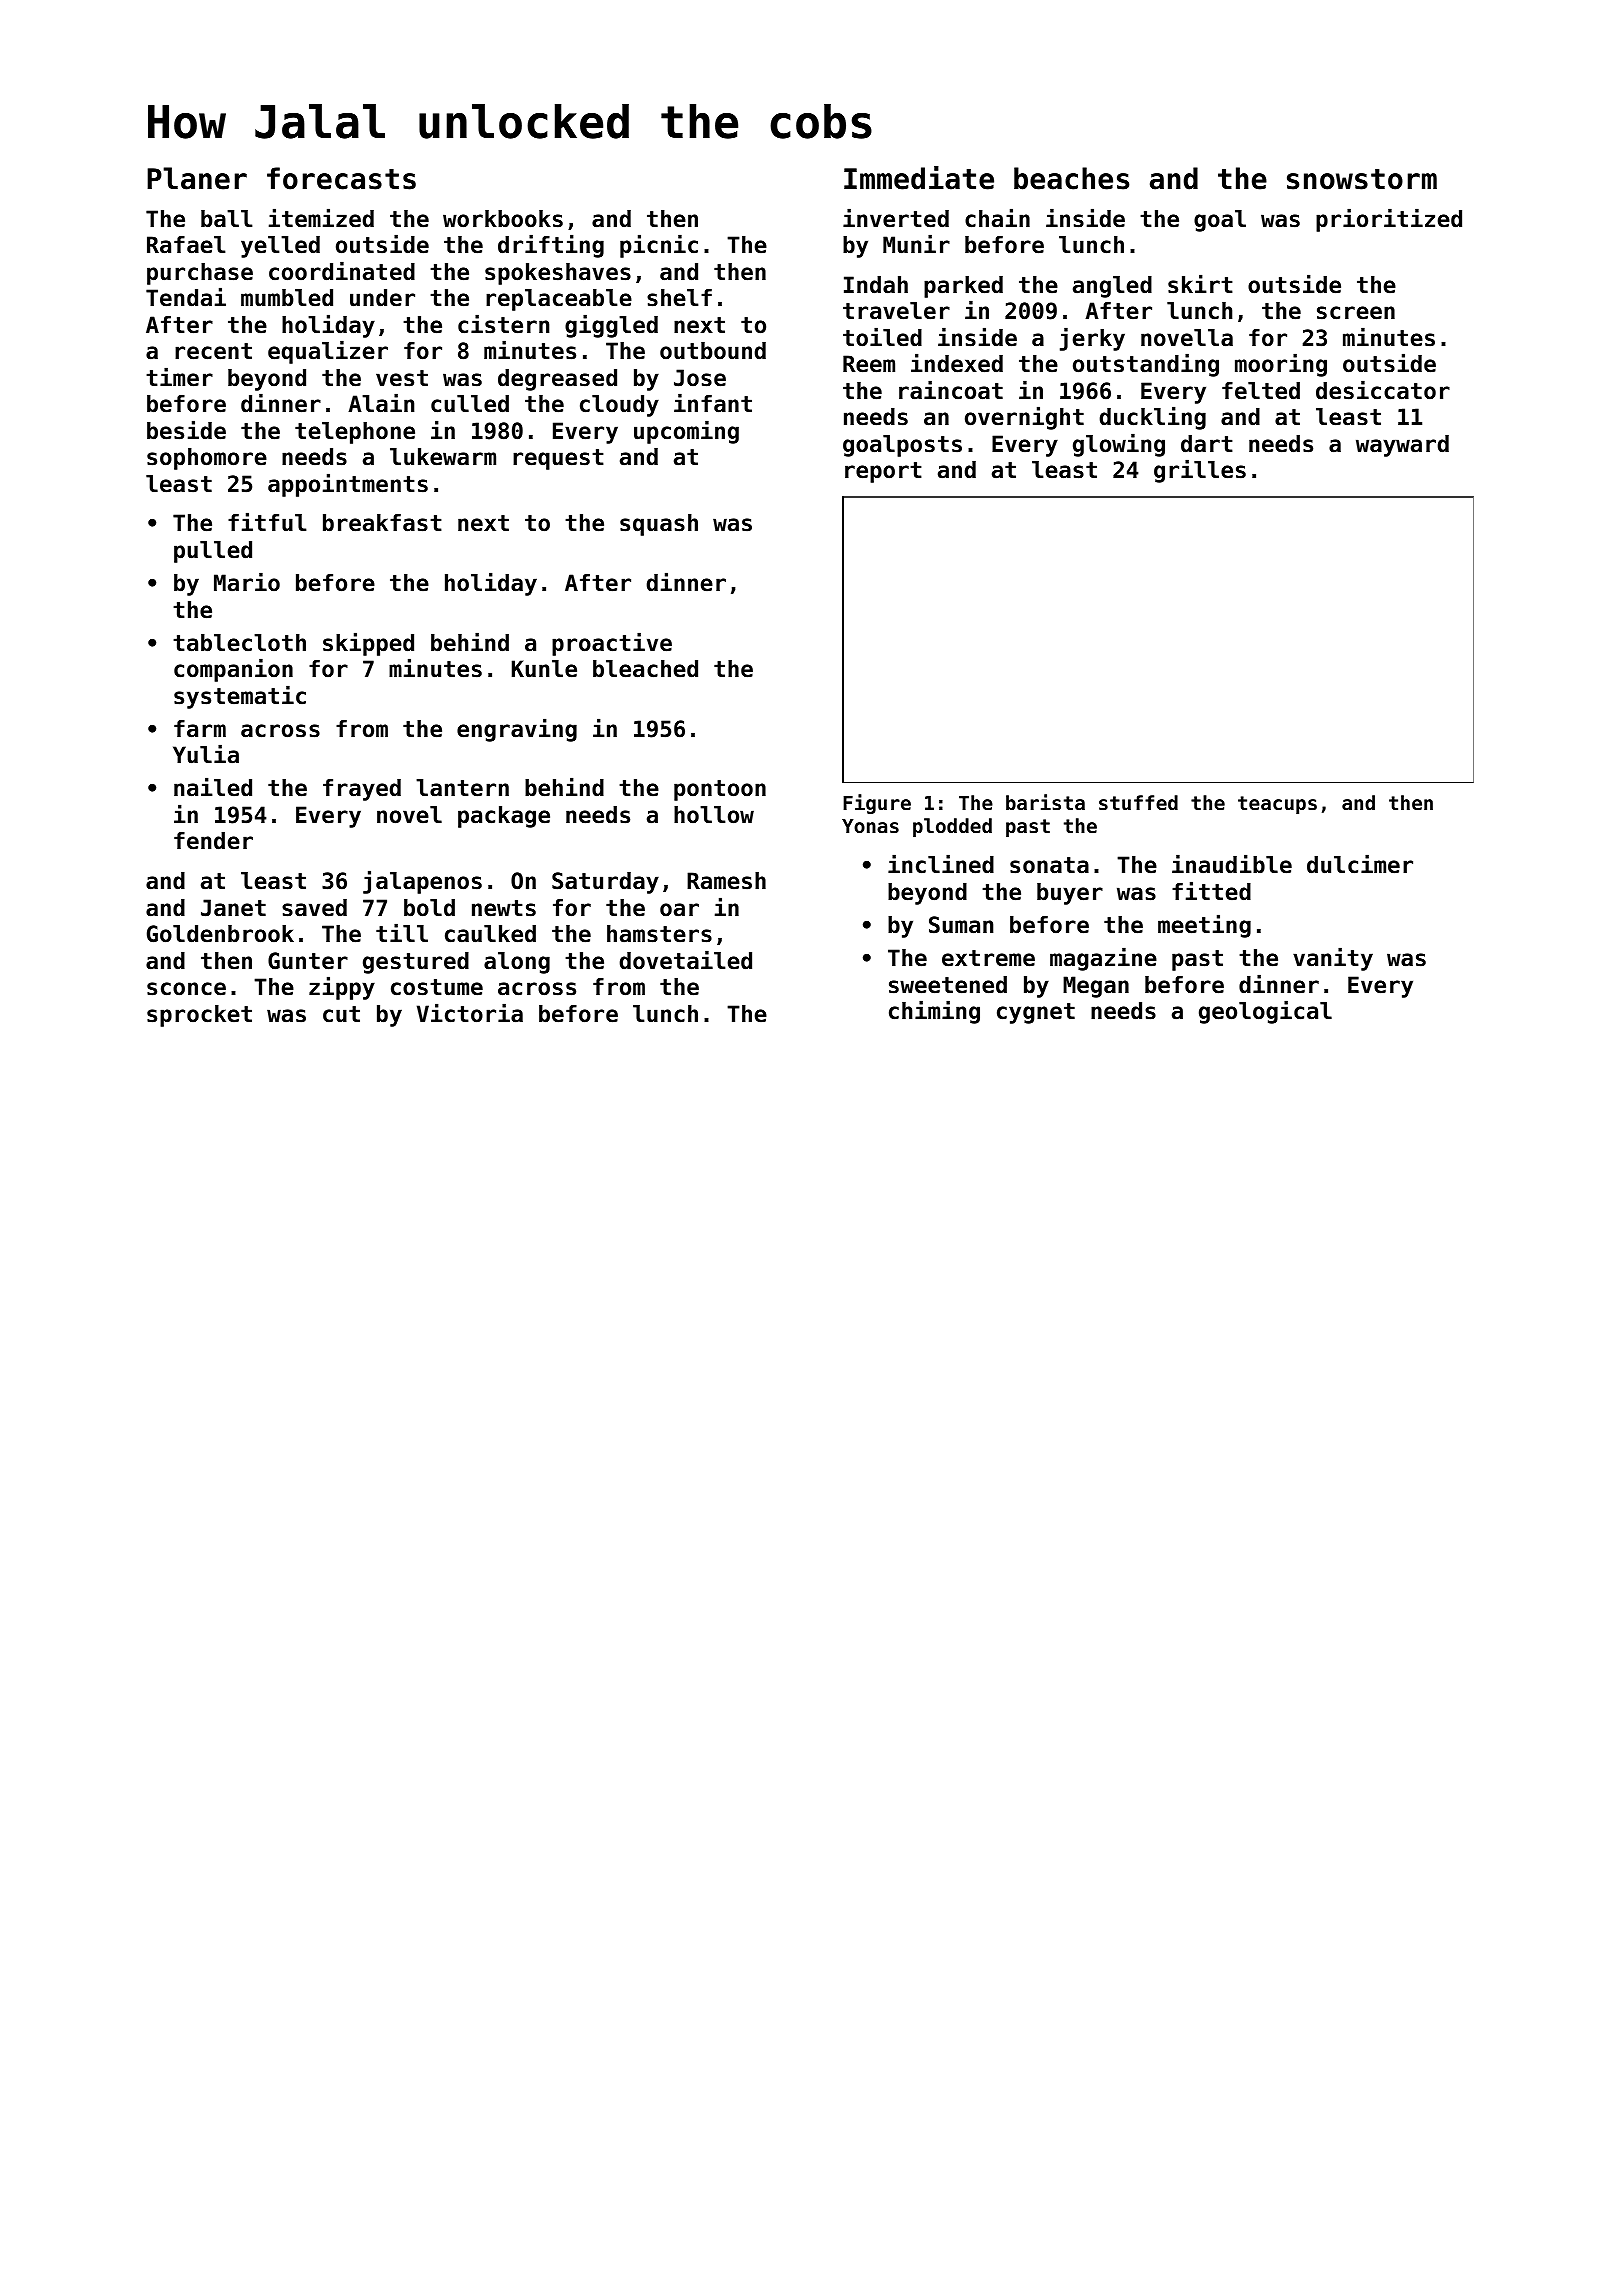 The height and width of the document is (2292, 1620). I want to click on skirt, so click(1200, 284).
